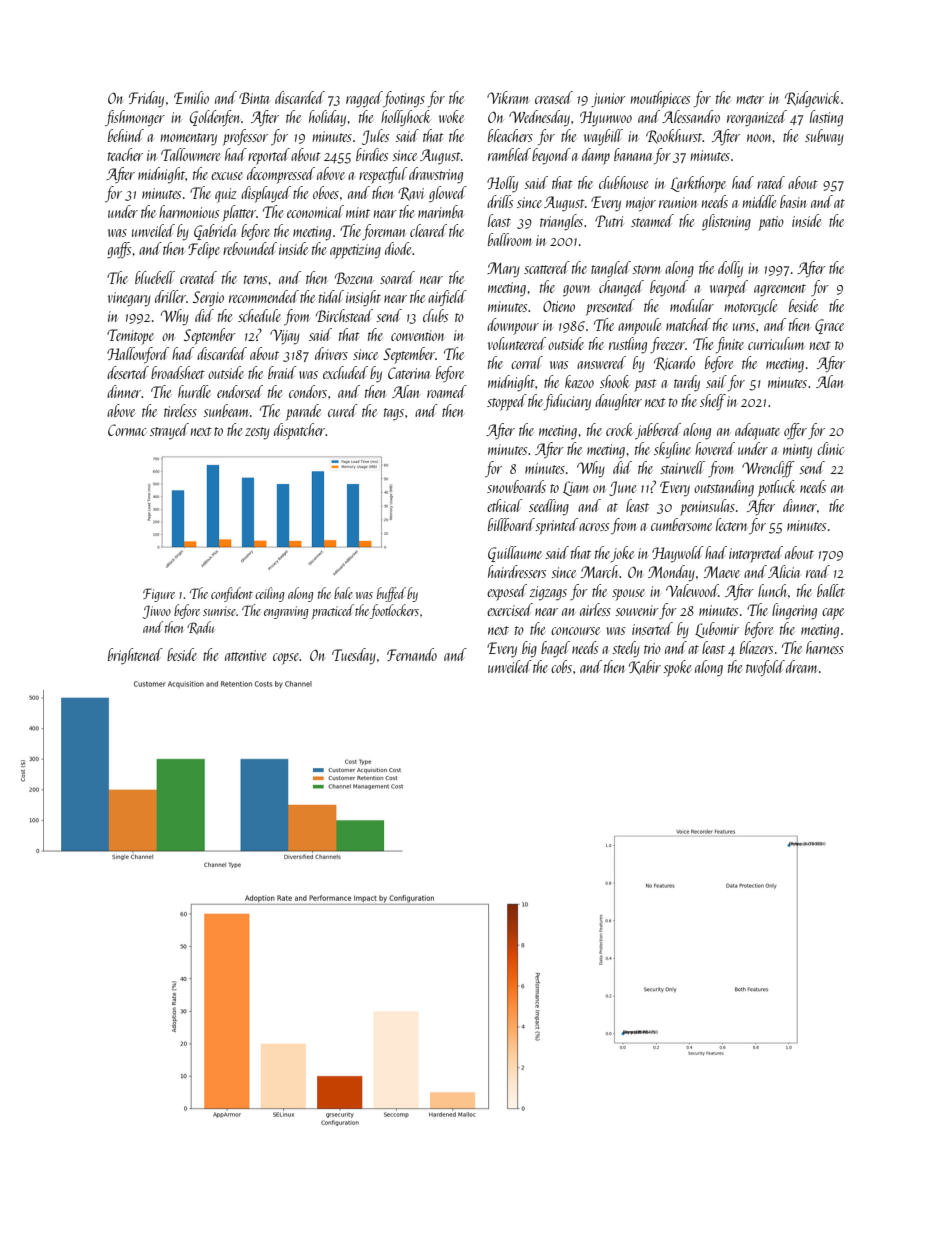  Describe the element at coordinates (623, 182) in the screenshot. I see `clubhouse` at that location.
